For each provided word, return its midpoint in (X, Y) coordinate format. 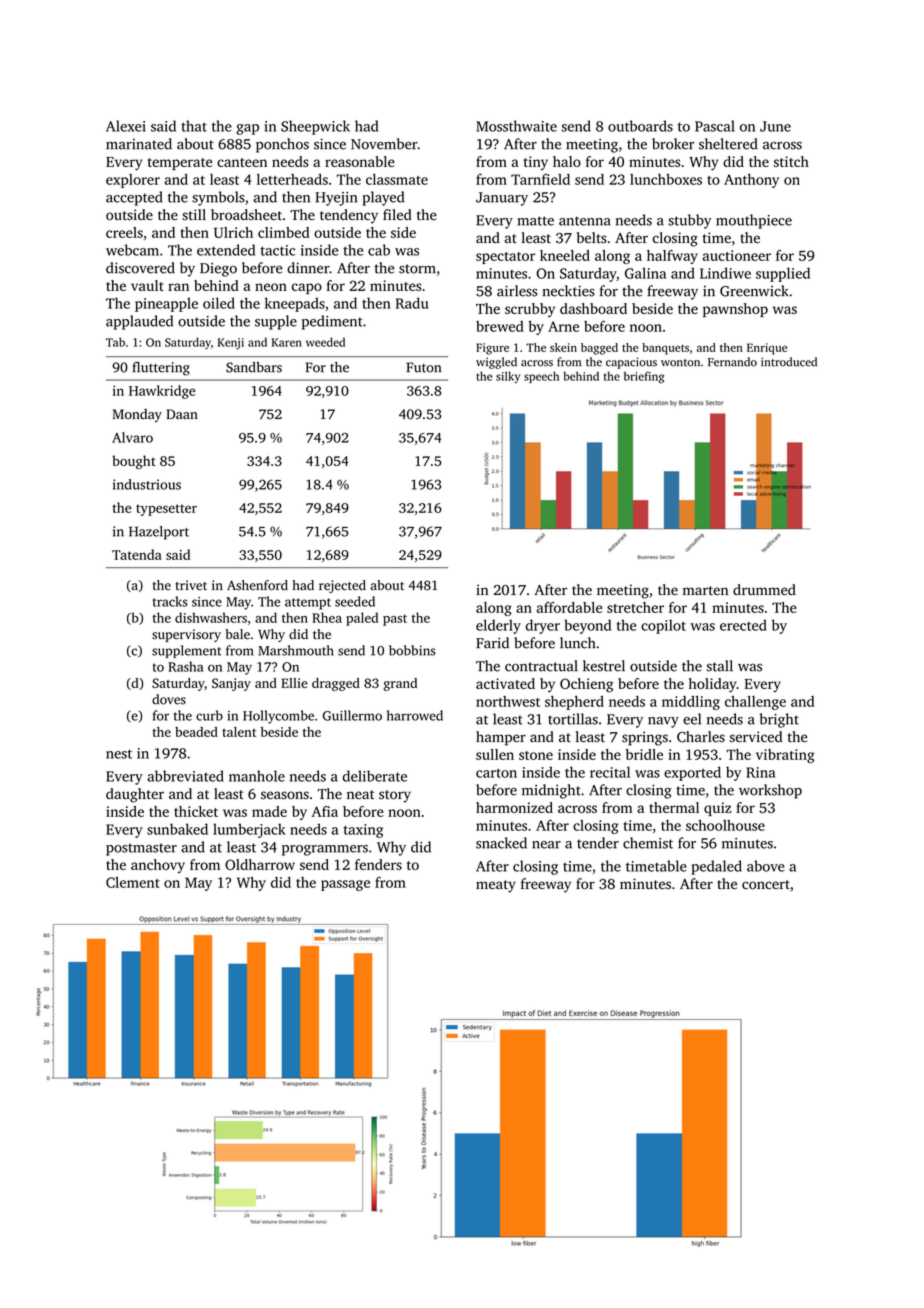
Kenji (231, 344)
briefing (644, 377)
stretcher (635, 607)
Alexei (126, 126)
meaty (496, 886)
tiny (536, 163)
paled (362, 619)
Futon (423, 367)
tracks (170, 601)
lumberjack (249, 830)
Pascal (715, 126)
